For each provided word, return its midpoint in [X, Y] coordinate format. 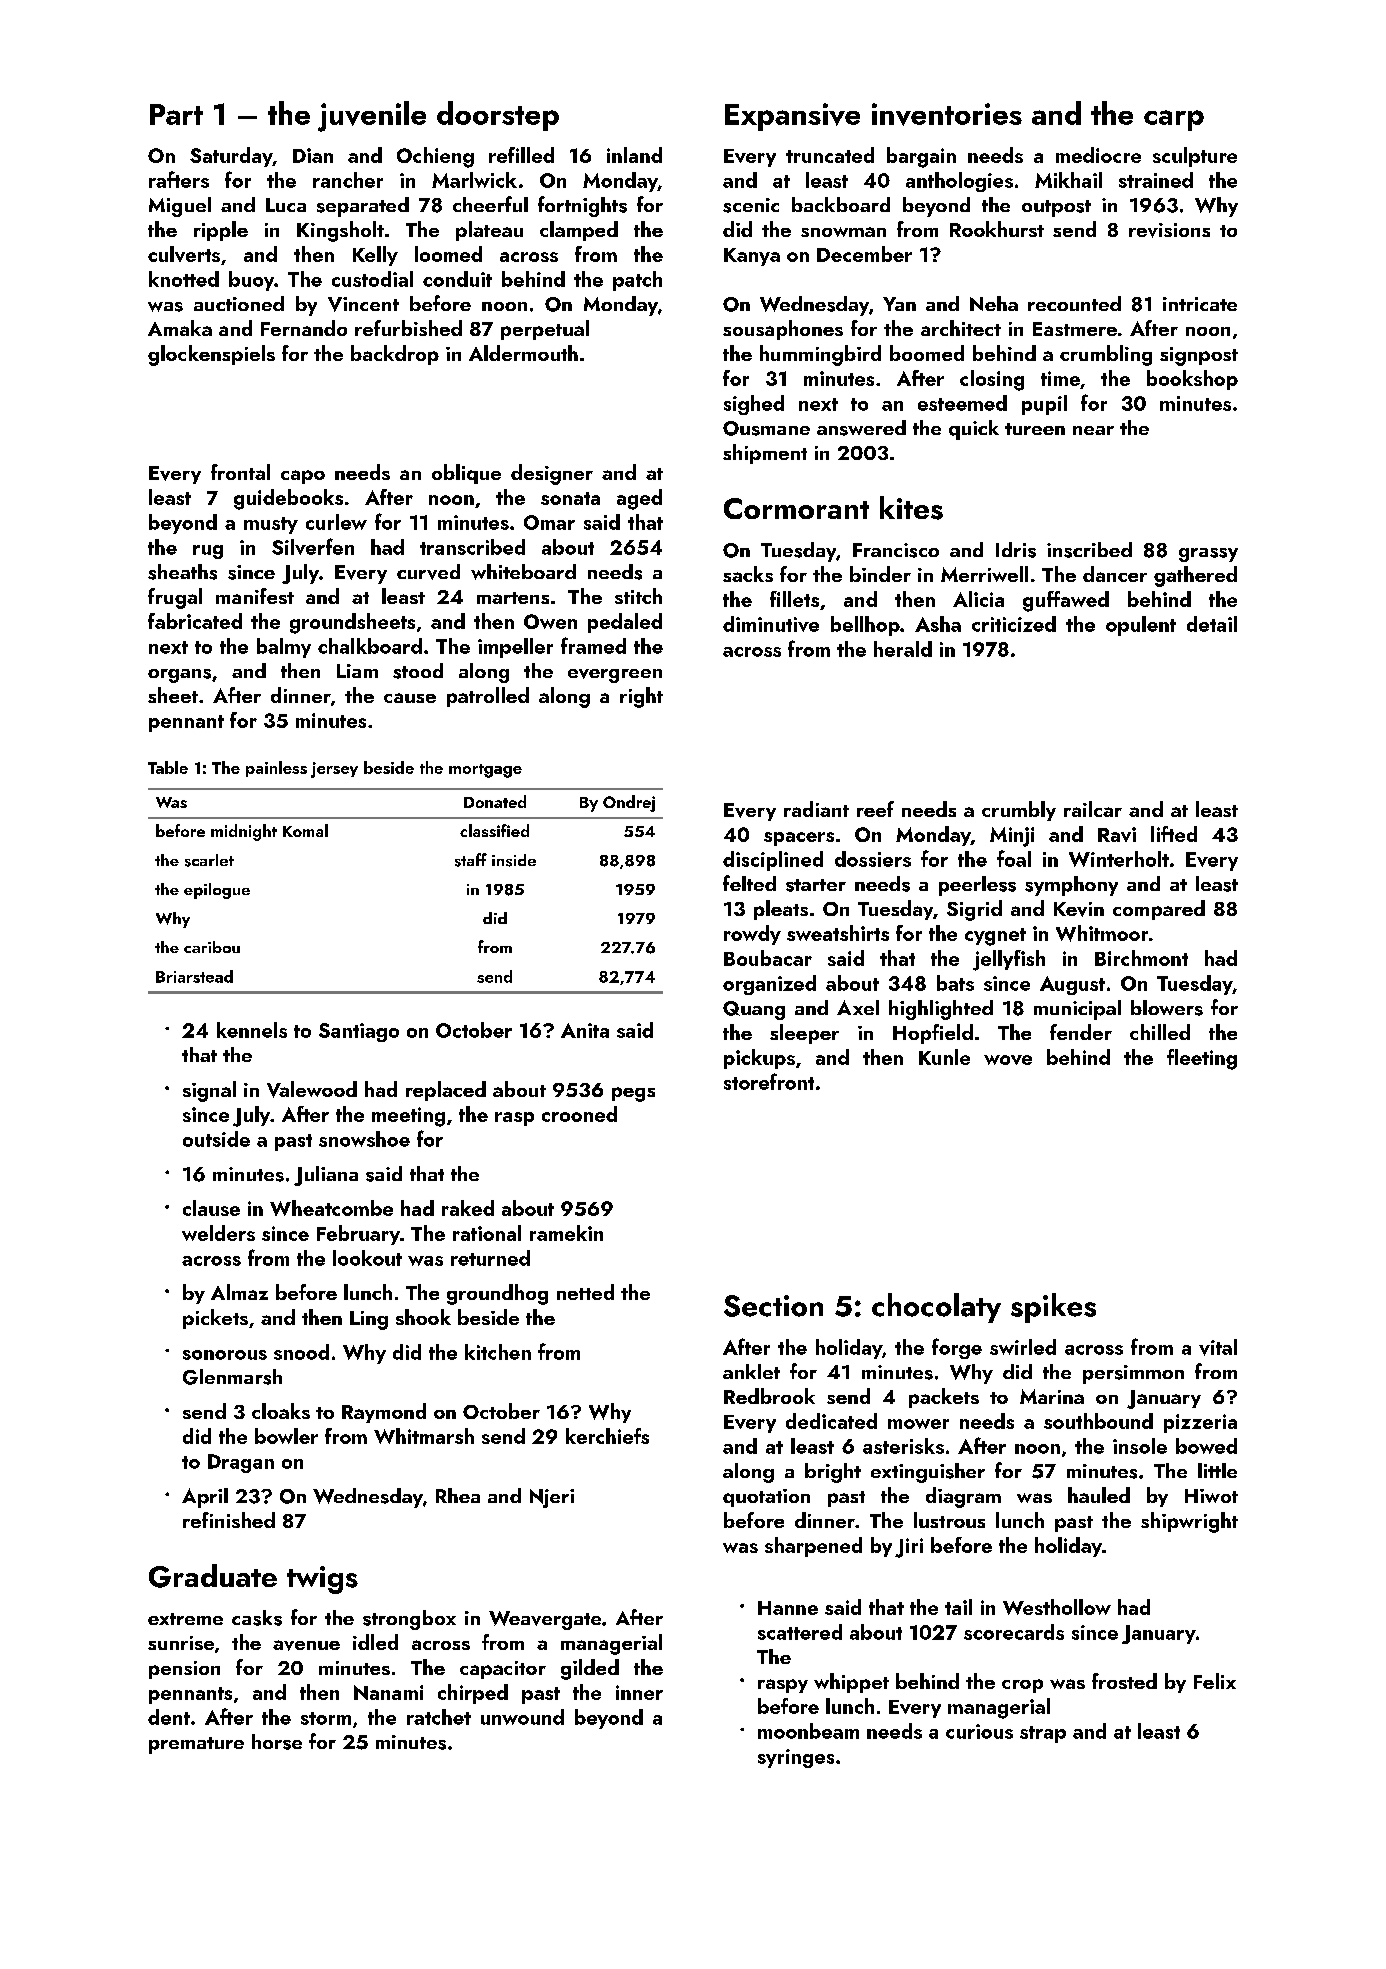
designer [552, 474]
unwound [522, 1717]
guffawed [1066, 601]
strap [1043, 1734]
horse [277, 1742]
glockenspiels [211, 355]
